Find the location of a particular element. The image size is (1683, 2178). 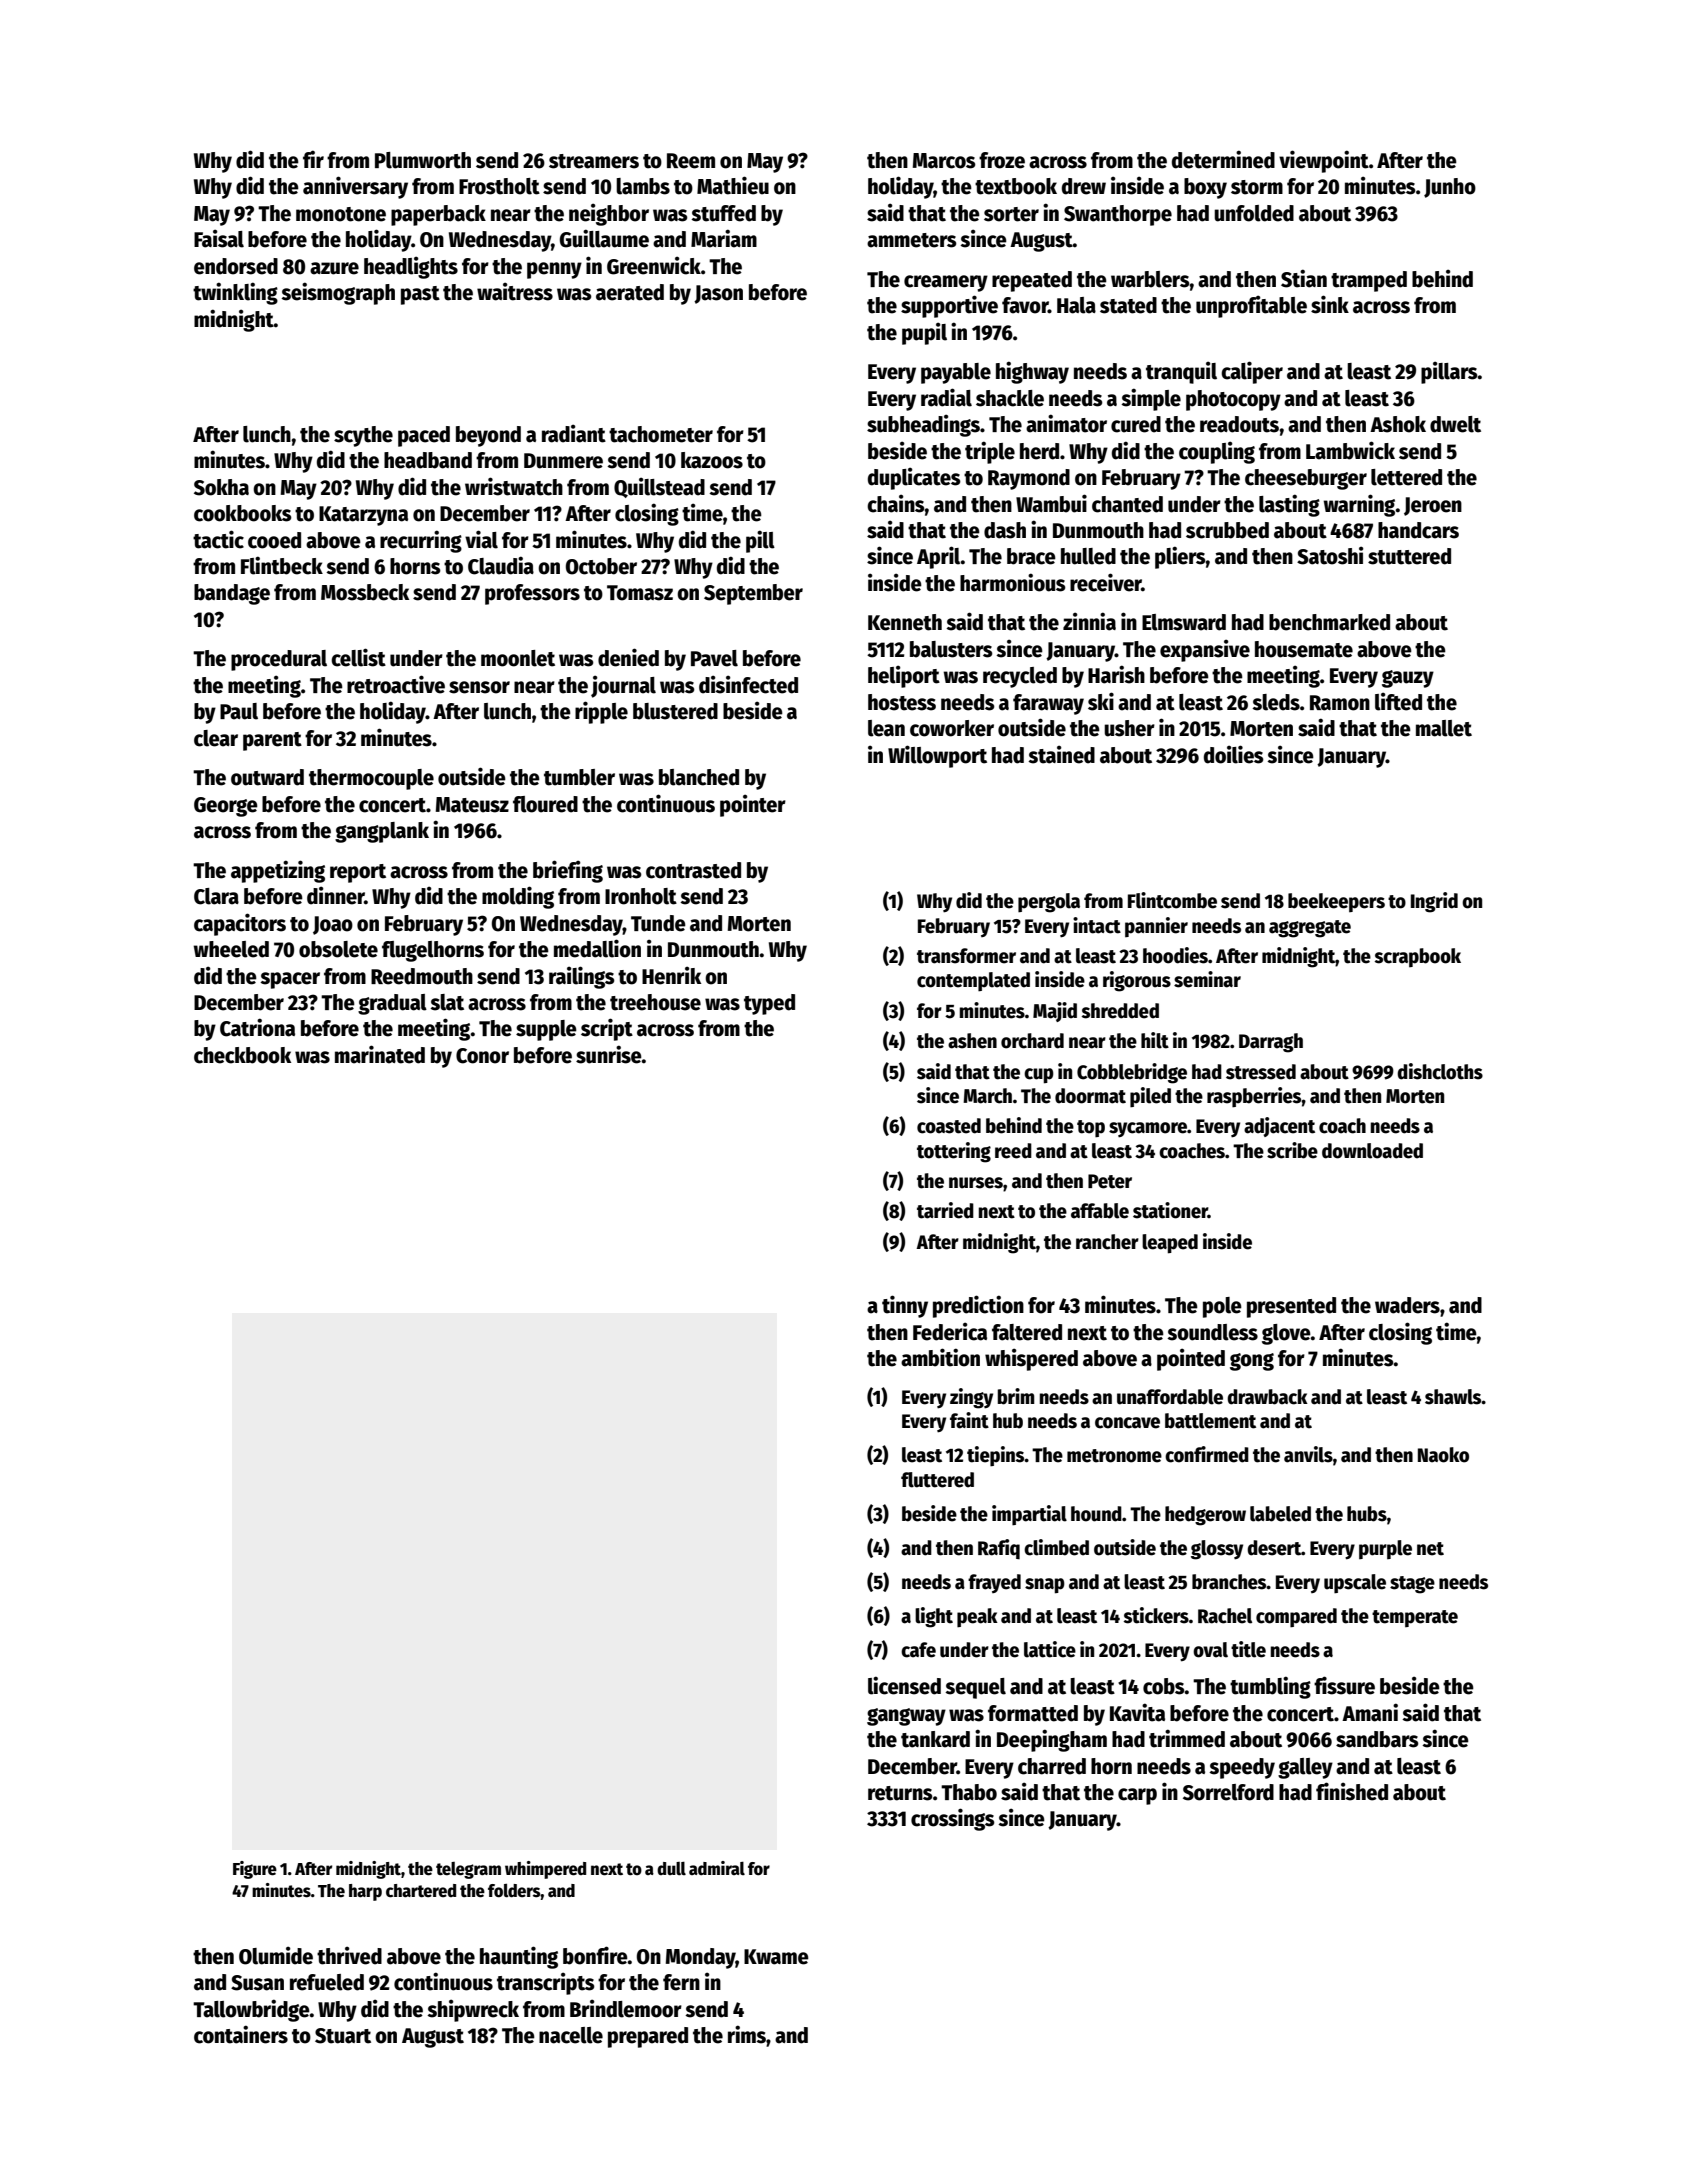

harp is located at coordinates (365, 1892).
